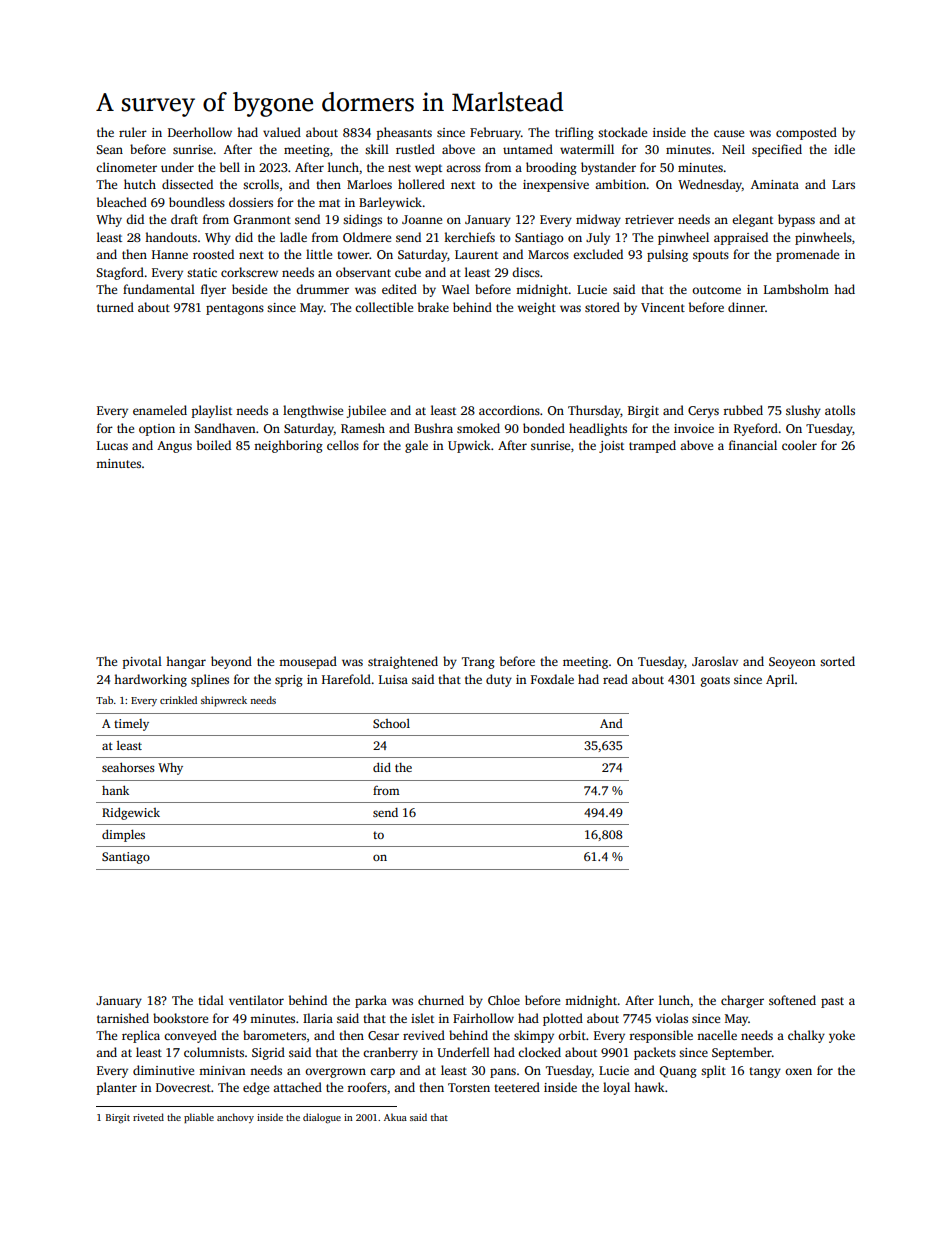 This image has width=952, height=1233. What do you see at coordinates (478, 428) in the image?
I see `smoked` at bounding box center [478, 428].
